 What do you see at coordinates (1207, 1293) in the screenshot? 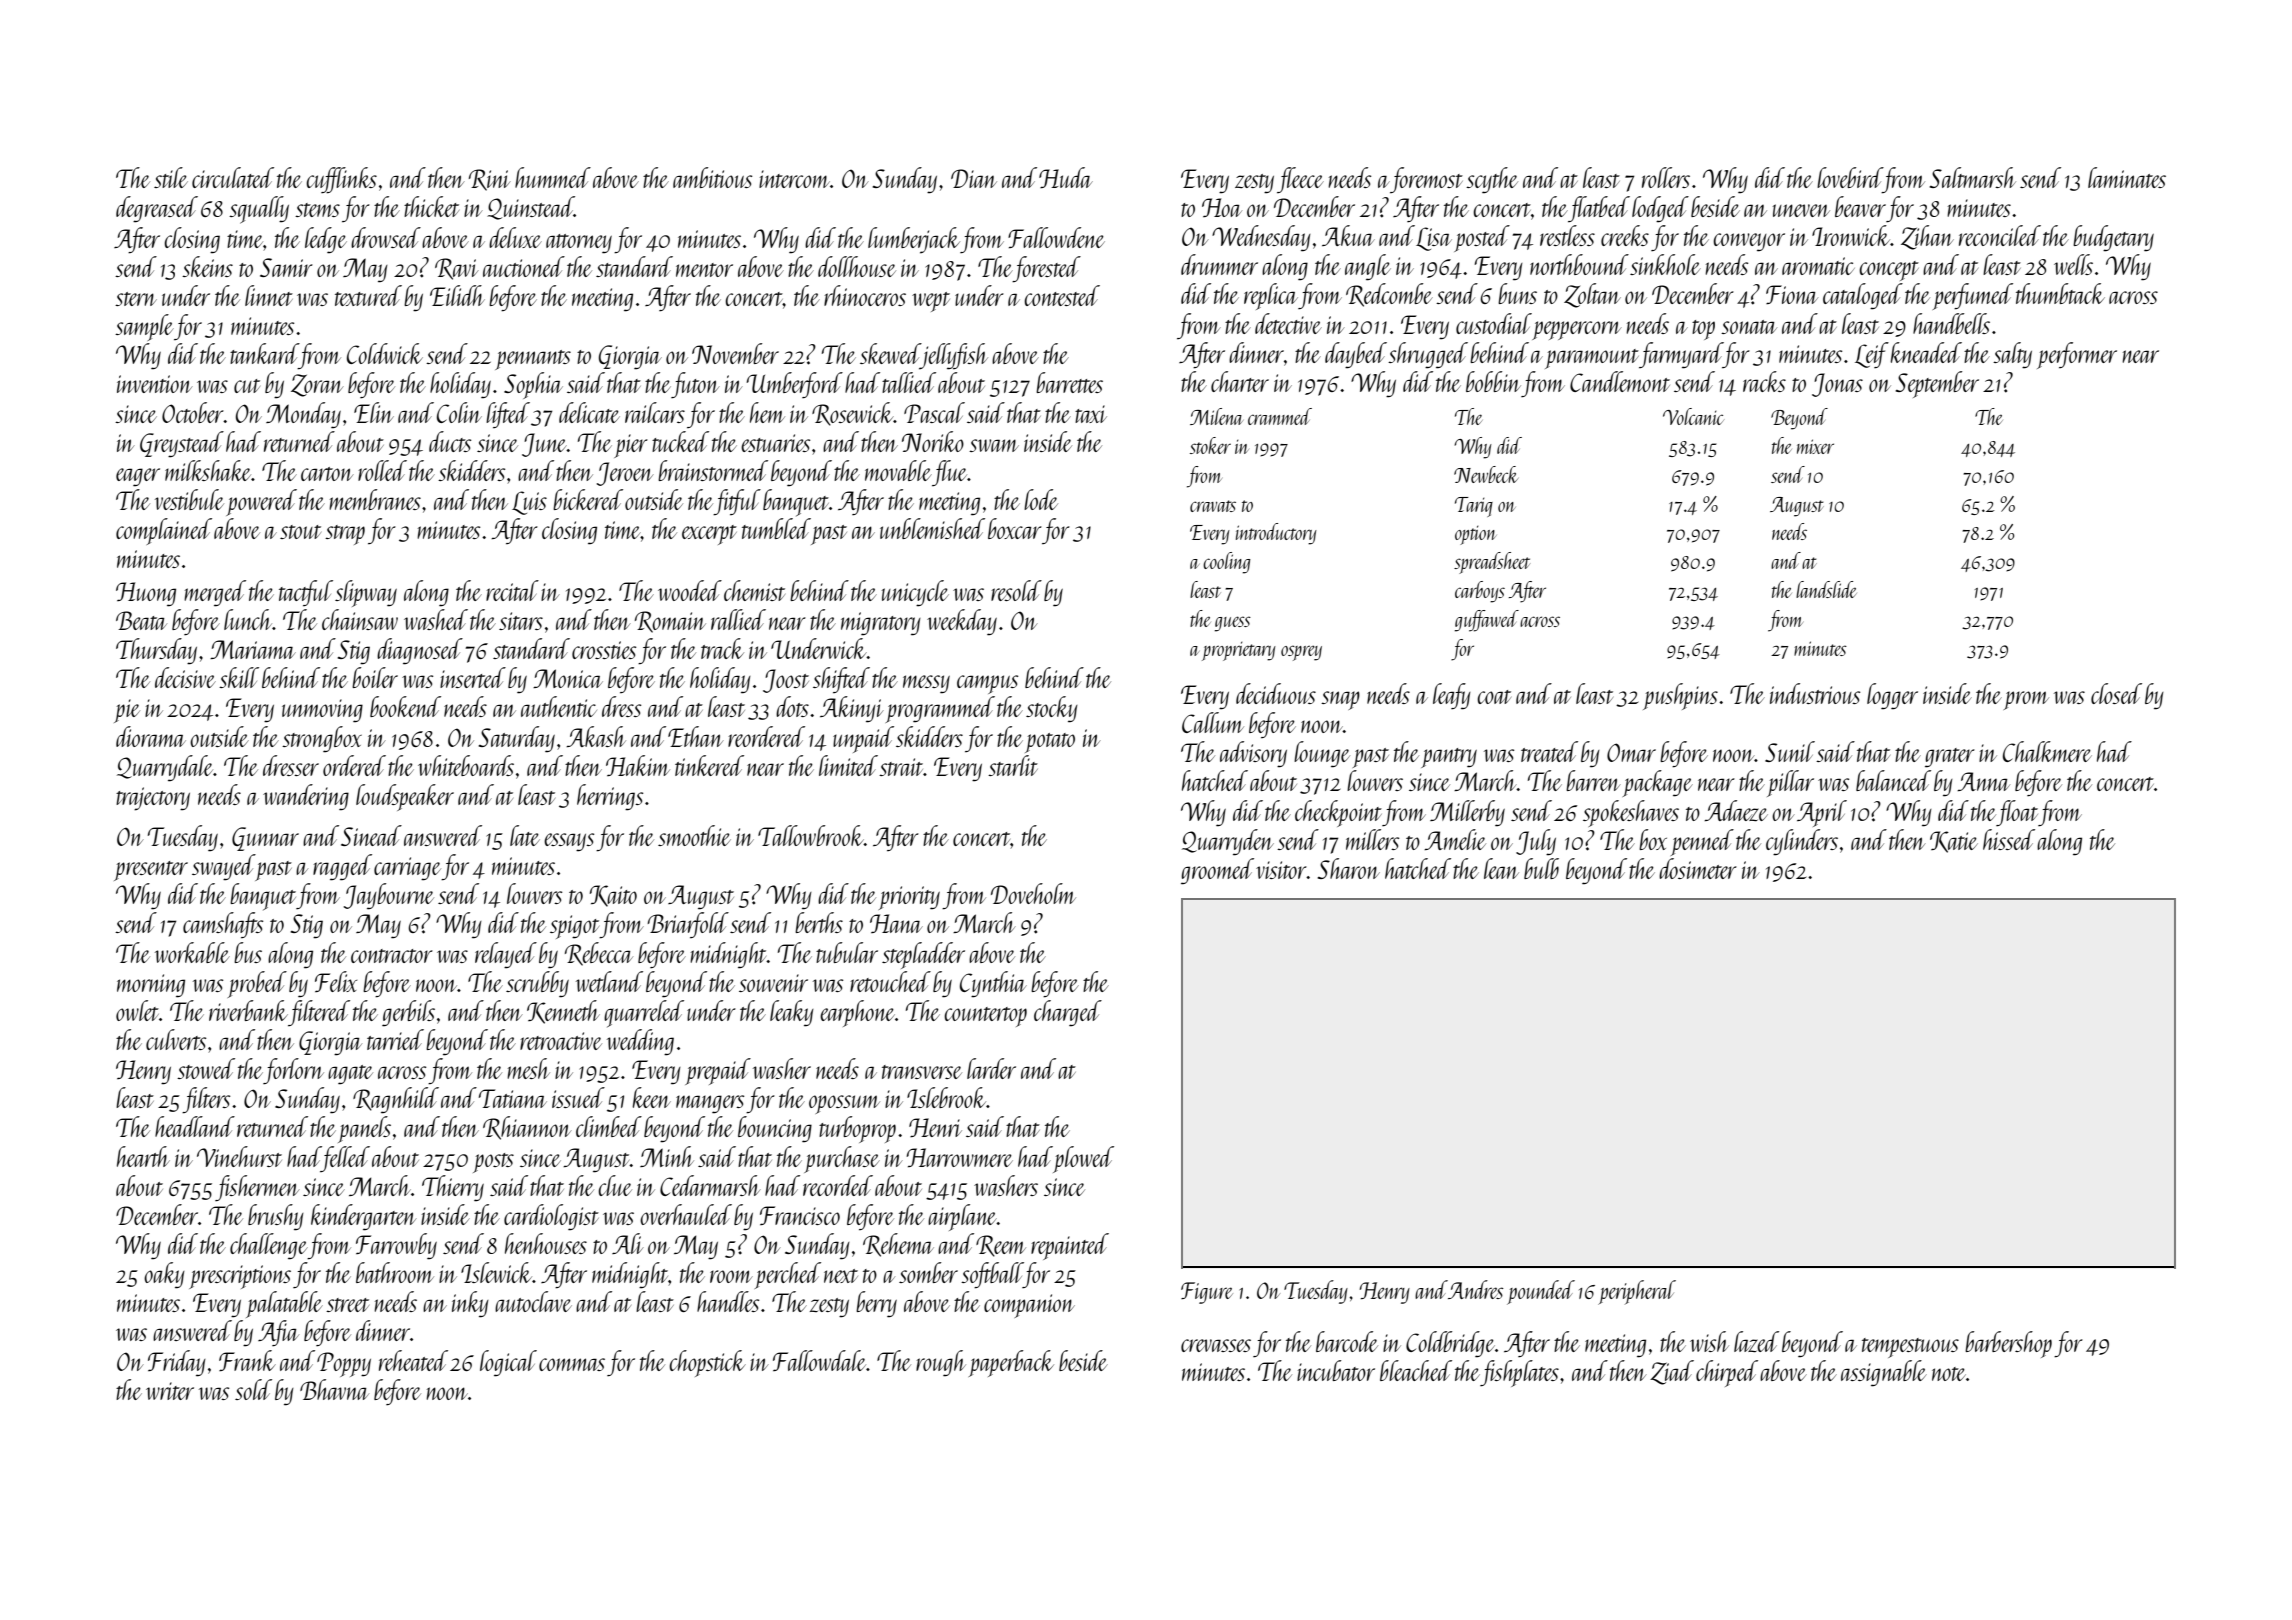
I see `Figure` at bounding box center [1207, 1293].
